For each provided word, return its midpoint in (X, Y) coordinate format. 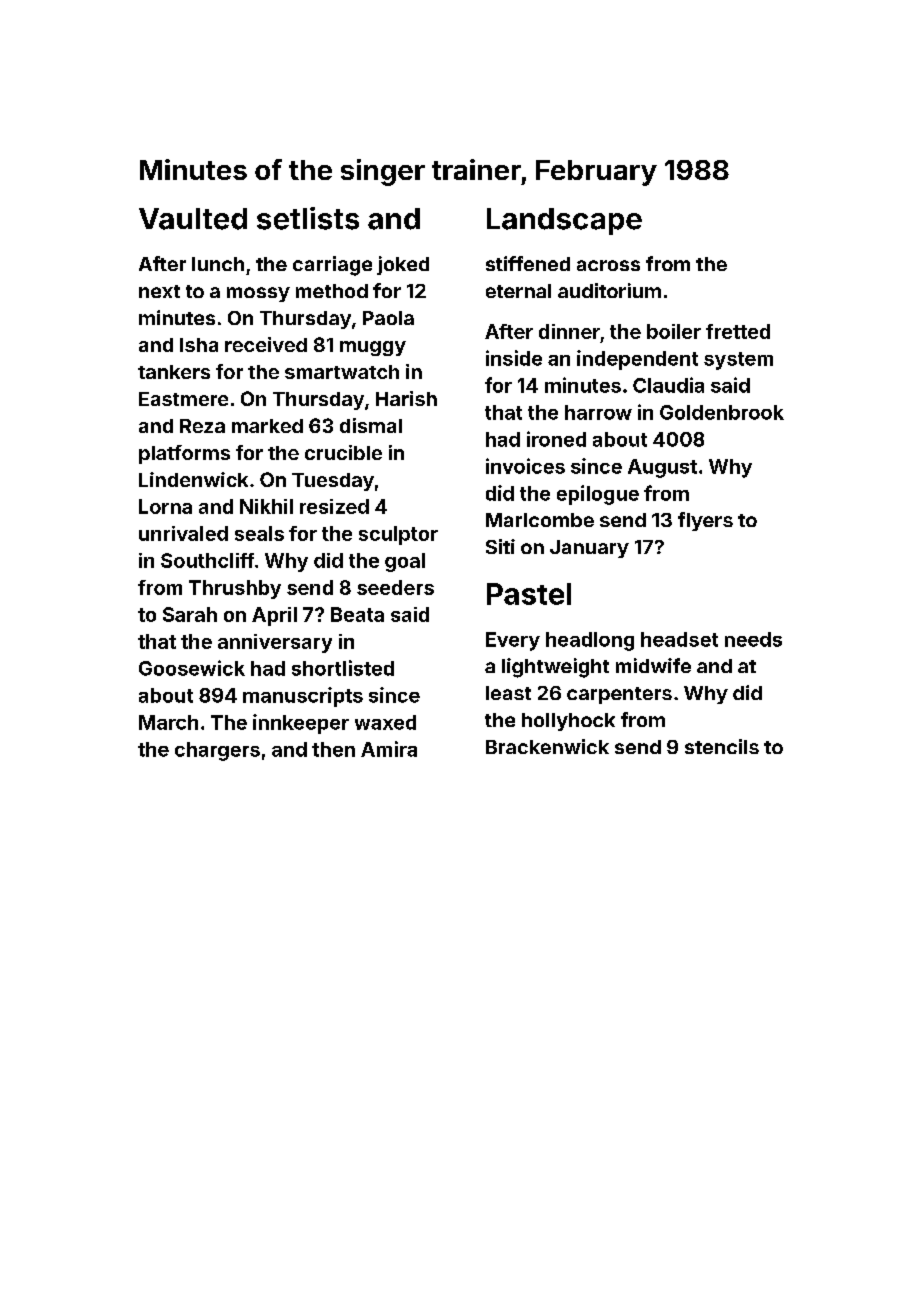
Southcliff (207, 560)
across (608, 265)
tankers (174, 372)
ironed (556, 439)
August (662, 468)
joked (403, 265)
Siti (500, 546)
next (159, 291)
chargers (217, 751)
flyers (705, 521)
